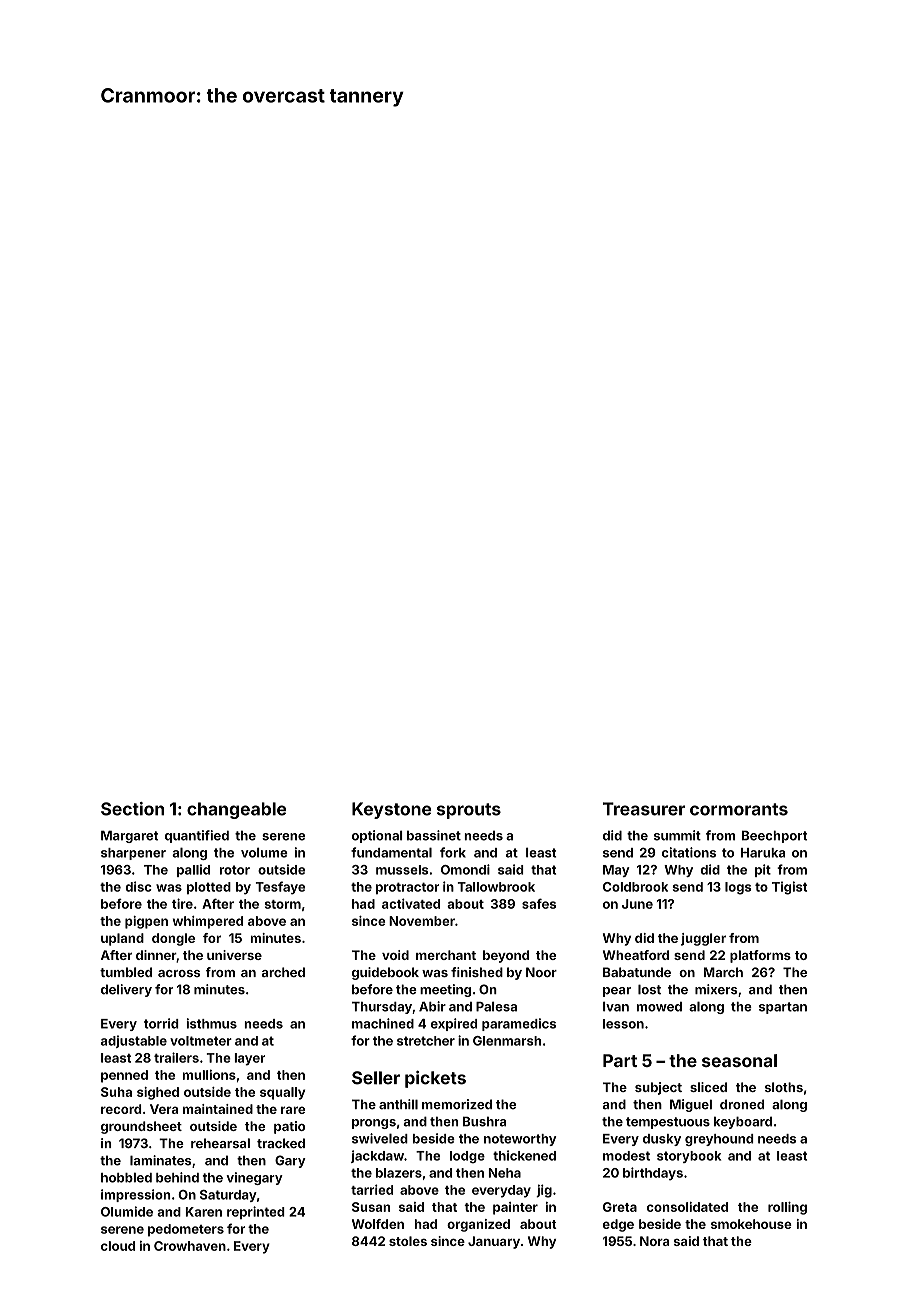 Image resolution: width=908 pixels, height=1316 pixels. Describe the element at coordinates (703, 939) in the page. I see `juggler` at that location.
